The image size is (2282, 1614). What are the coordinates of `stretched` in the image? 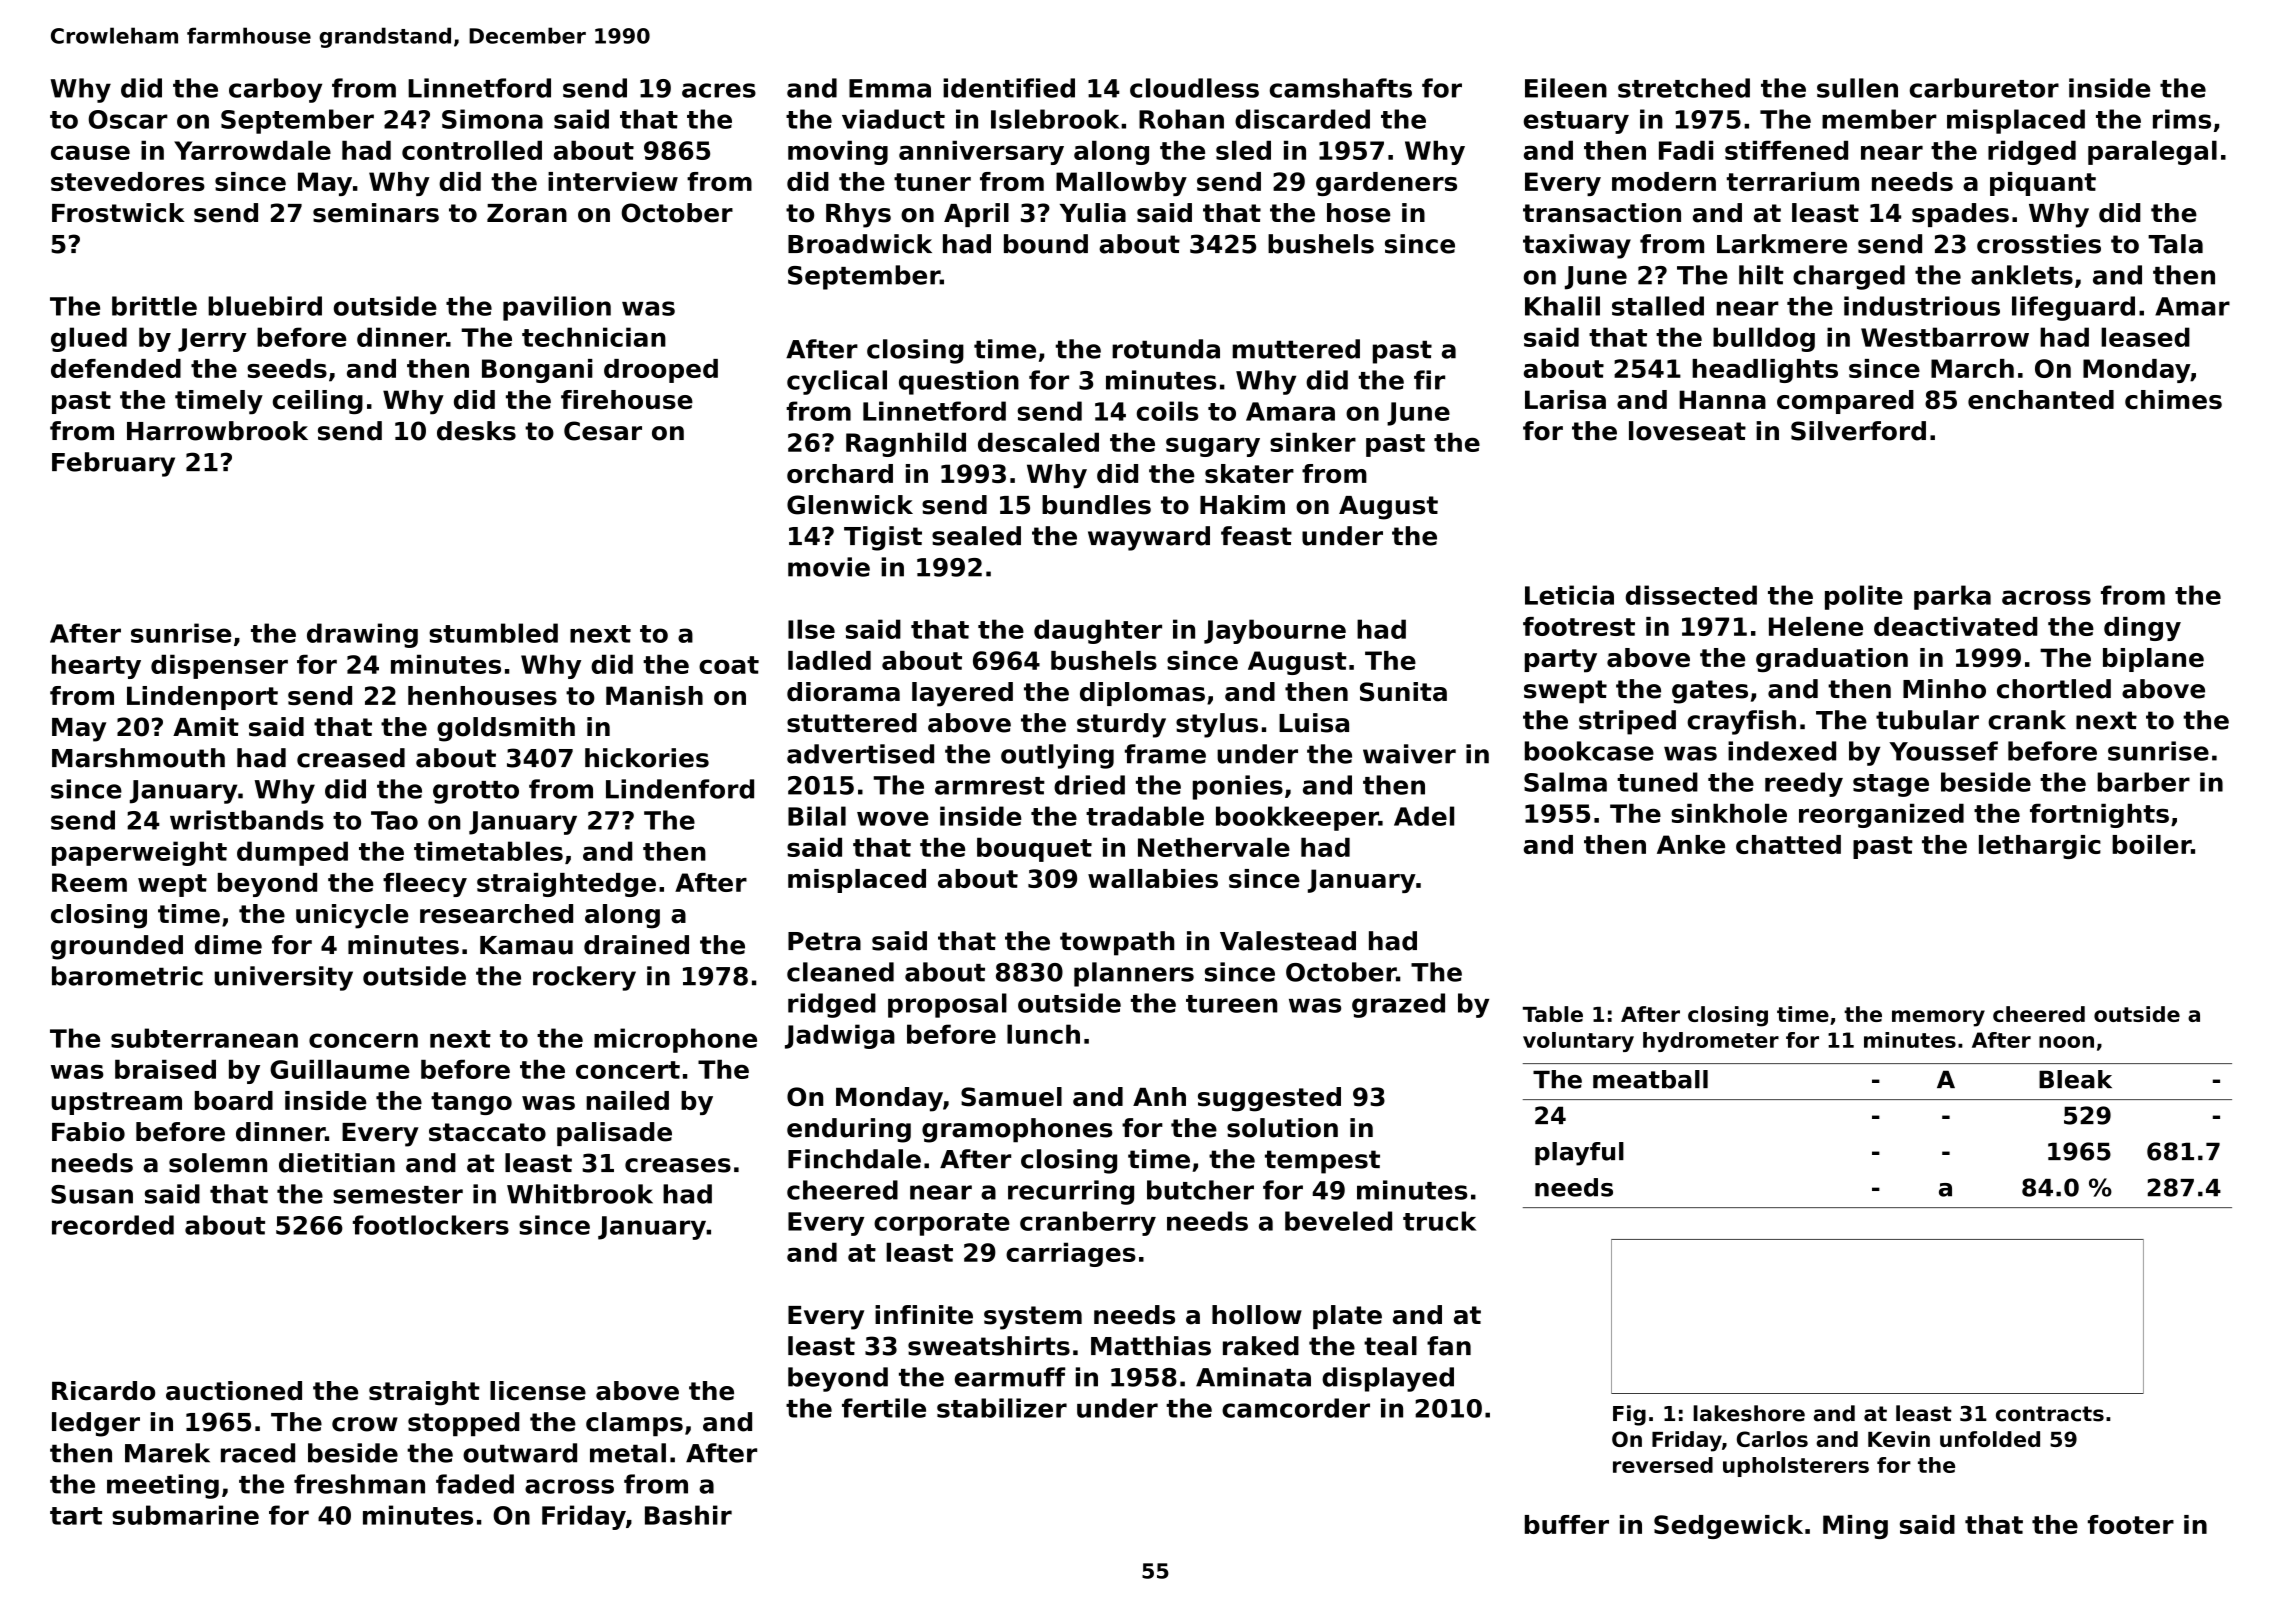 It's located at (1684, 88).
